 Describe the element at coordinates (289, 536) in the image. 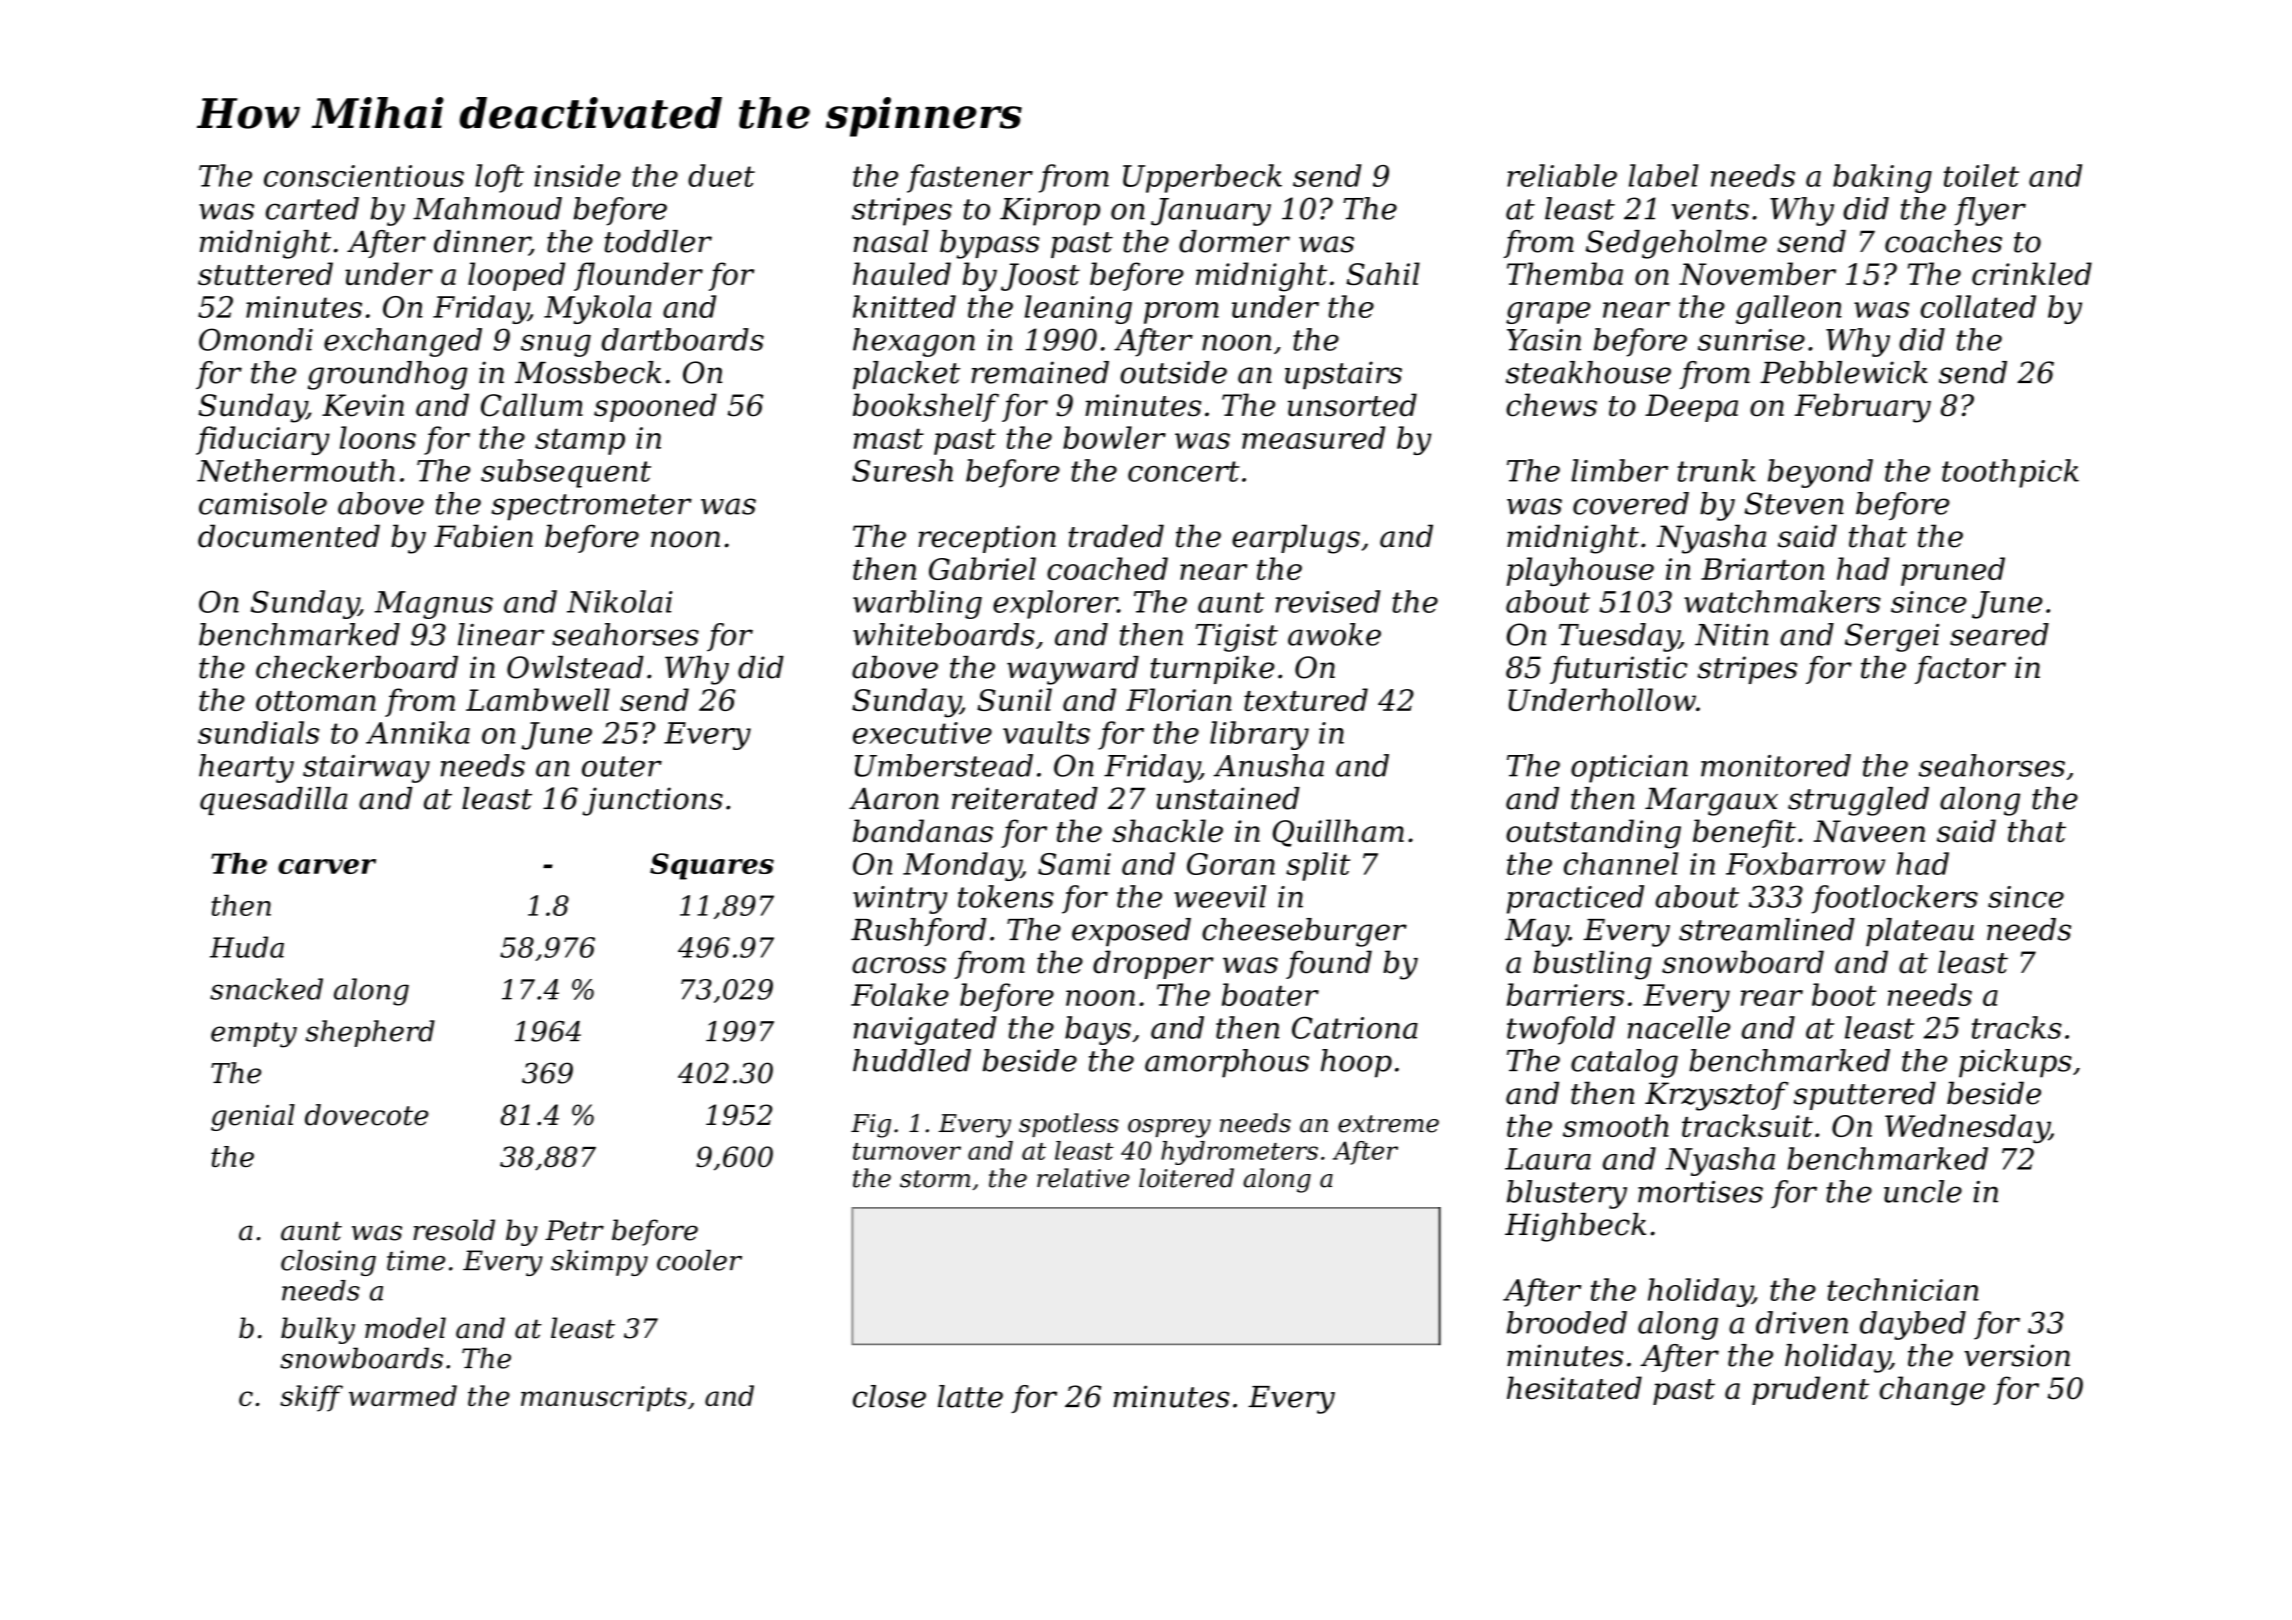

I see `documented` at that location.
